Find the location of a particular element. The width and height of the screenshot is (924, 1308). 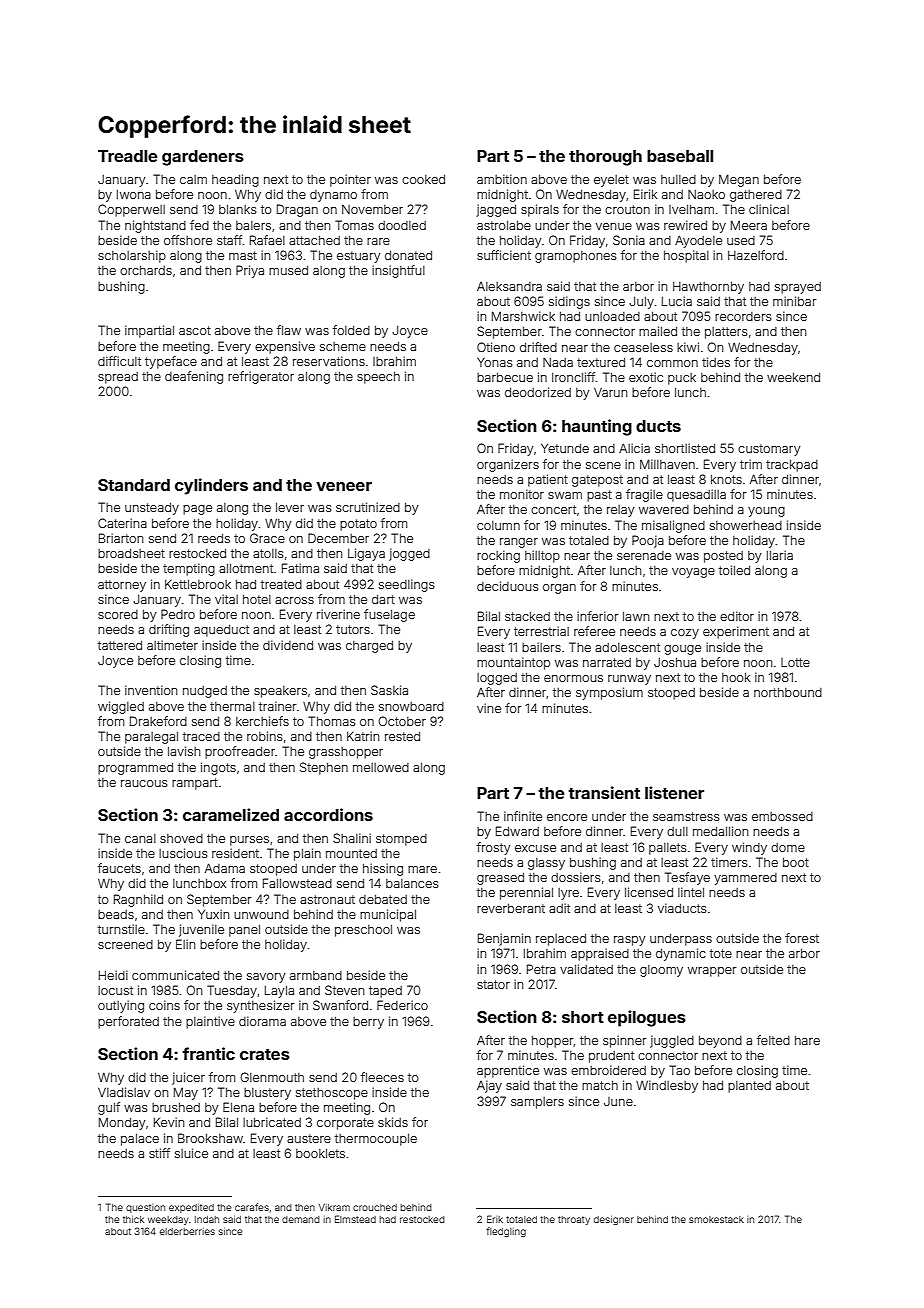

thorough is located at coordinates (605, 158).
